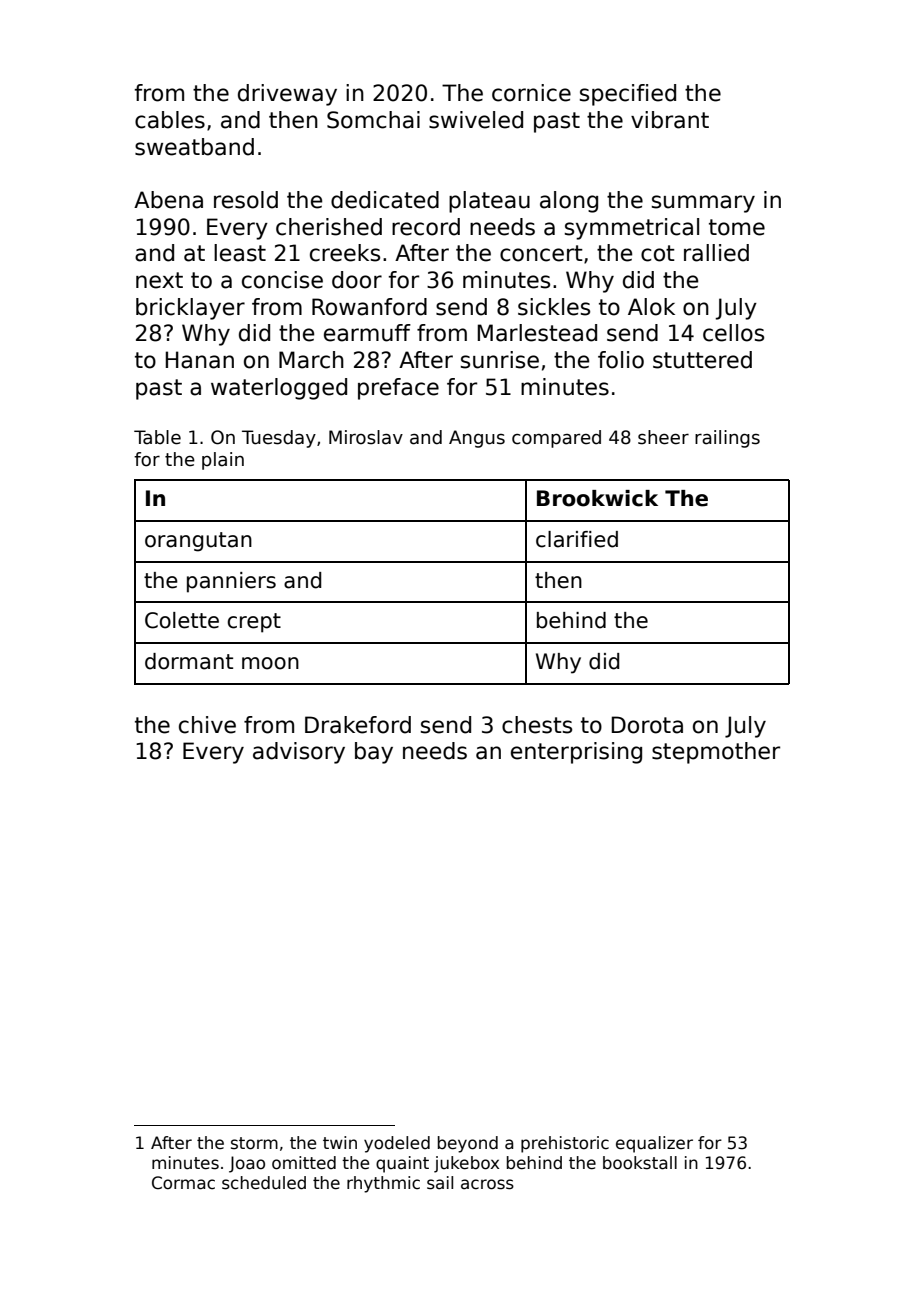 This image has width=924, height=1312. What do you see at coordinates (207, 725) in the image?
I see `chive` at bounding box center [207, 725].
